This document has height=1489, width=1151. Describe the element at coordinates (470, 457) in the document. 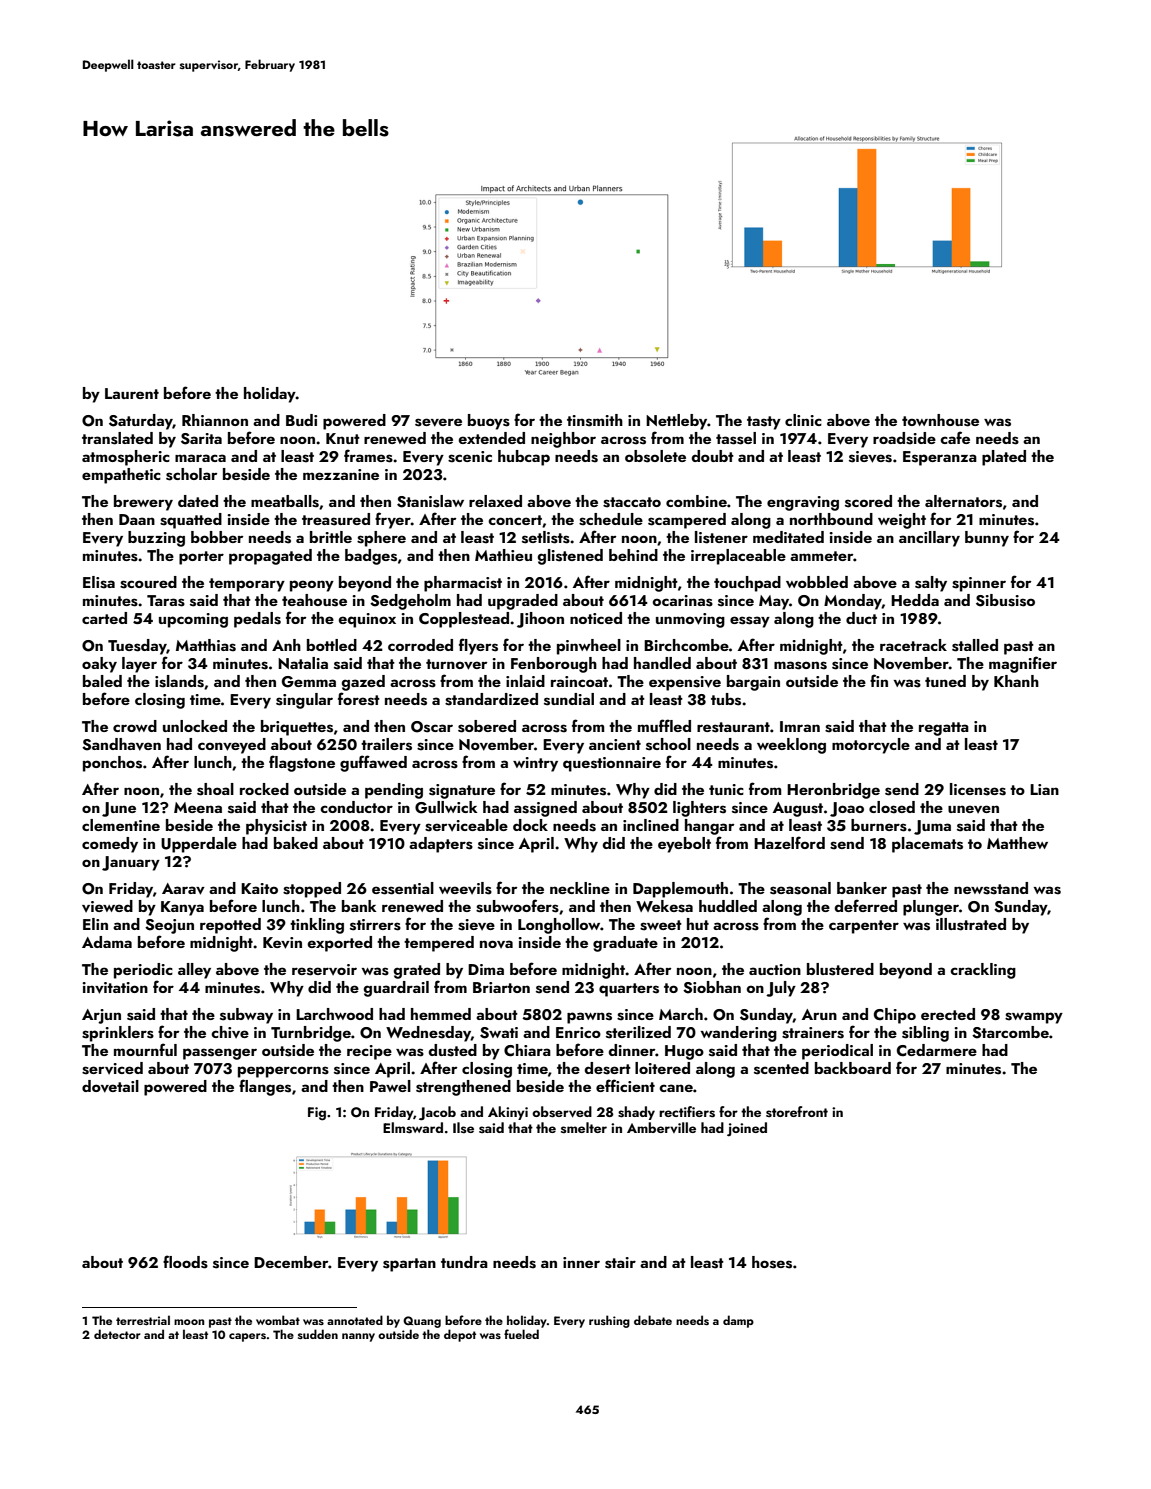

I see `scenic` at that location.
